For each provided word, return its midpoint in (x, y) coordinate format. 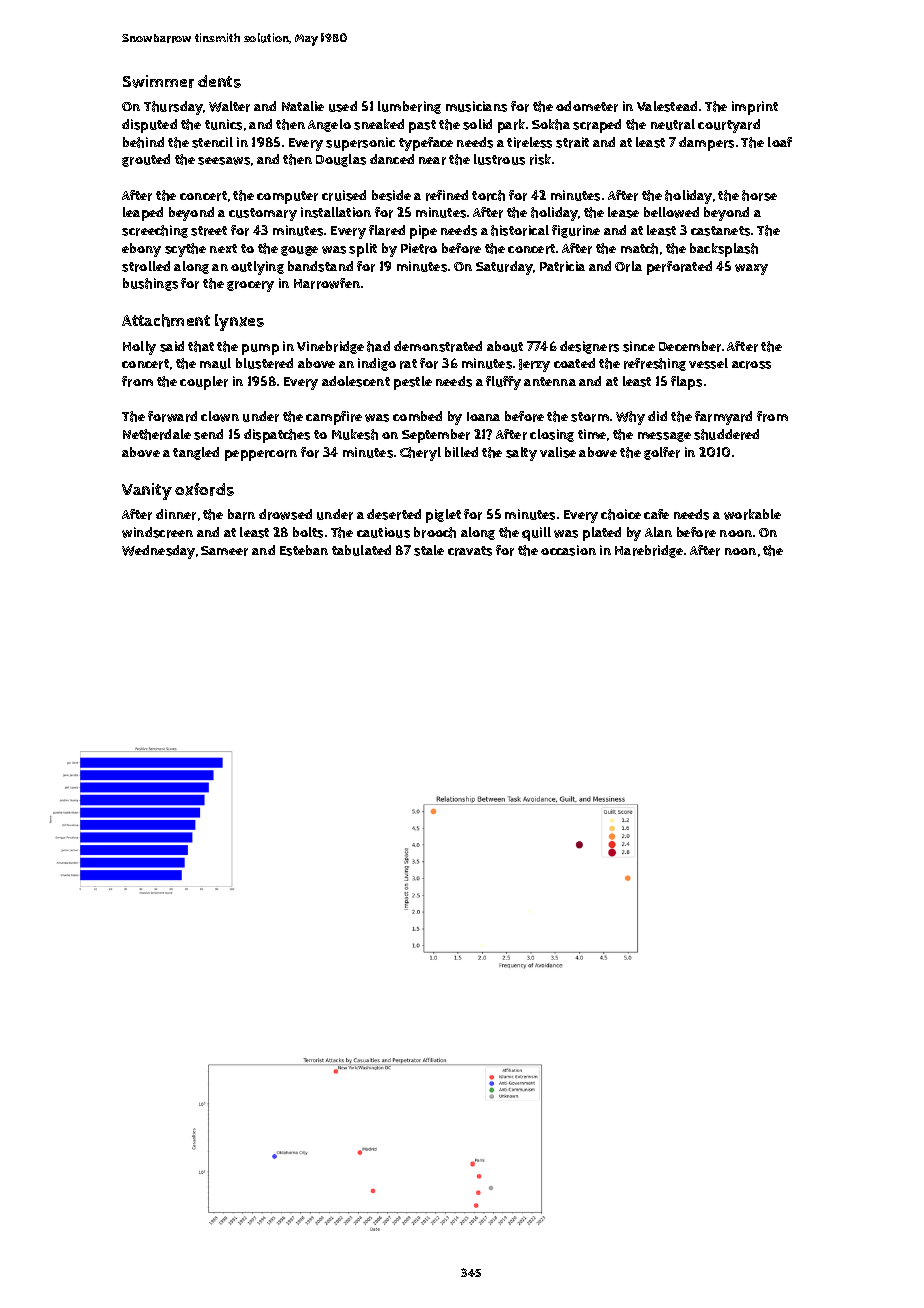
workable (752, 514)
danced (392, 159)
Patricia (562, 266)
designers (589, 347)
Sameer (224, 551)
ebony (141, 250)
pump (260, 349)
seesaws (224, 161)
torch (488, 195)
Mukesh (355, 434)
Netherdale (157, 434)
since (639, 346)
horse (759, 195)
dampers (706, 144)
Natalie (303, 106)
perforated (679, 268)
